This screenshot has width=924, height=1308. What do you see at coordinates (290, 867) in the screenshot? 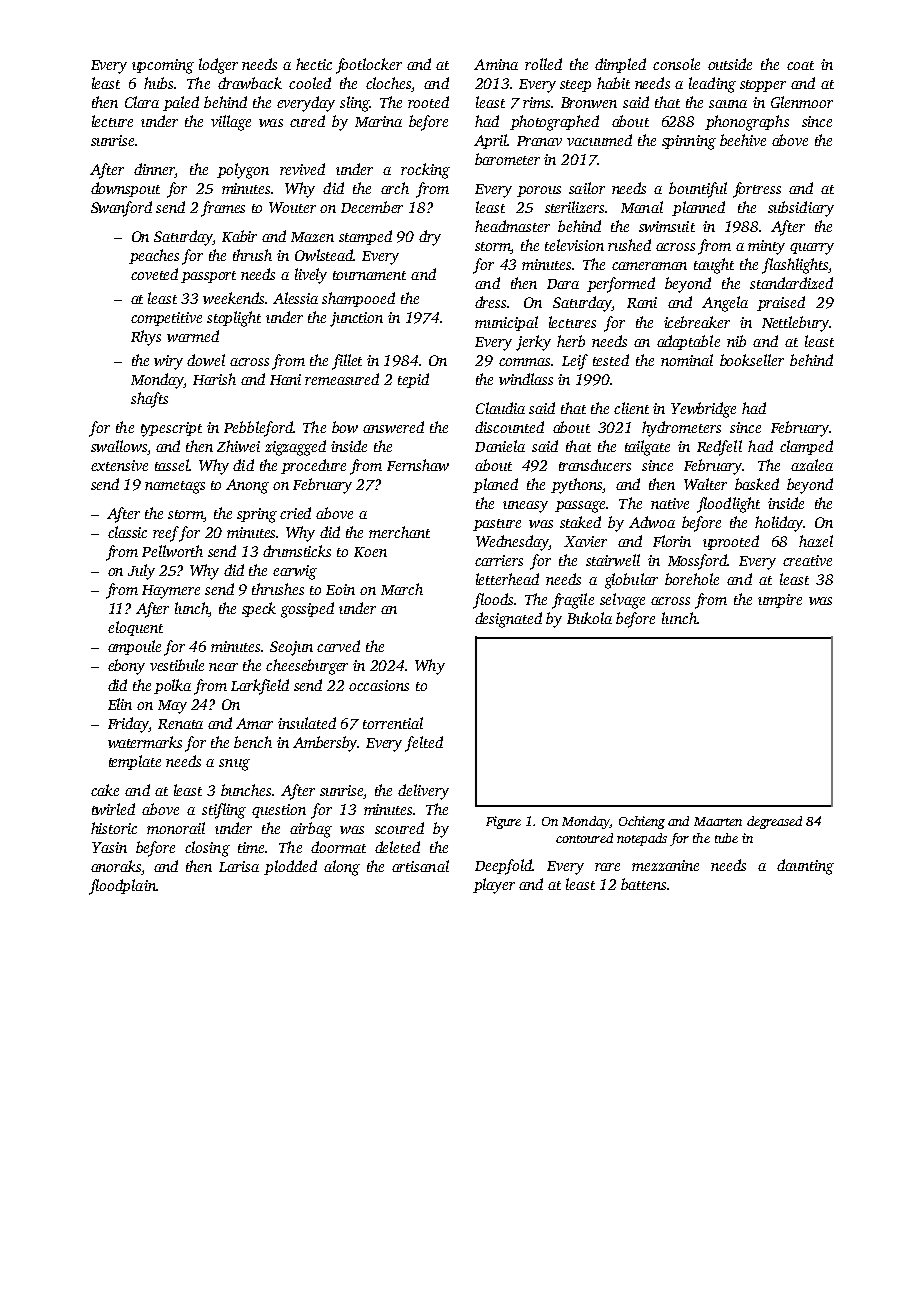
I see `plodded` at bounding box center [290, 867].
